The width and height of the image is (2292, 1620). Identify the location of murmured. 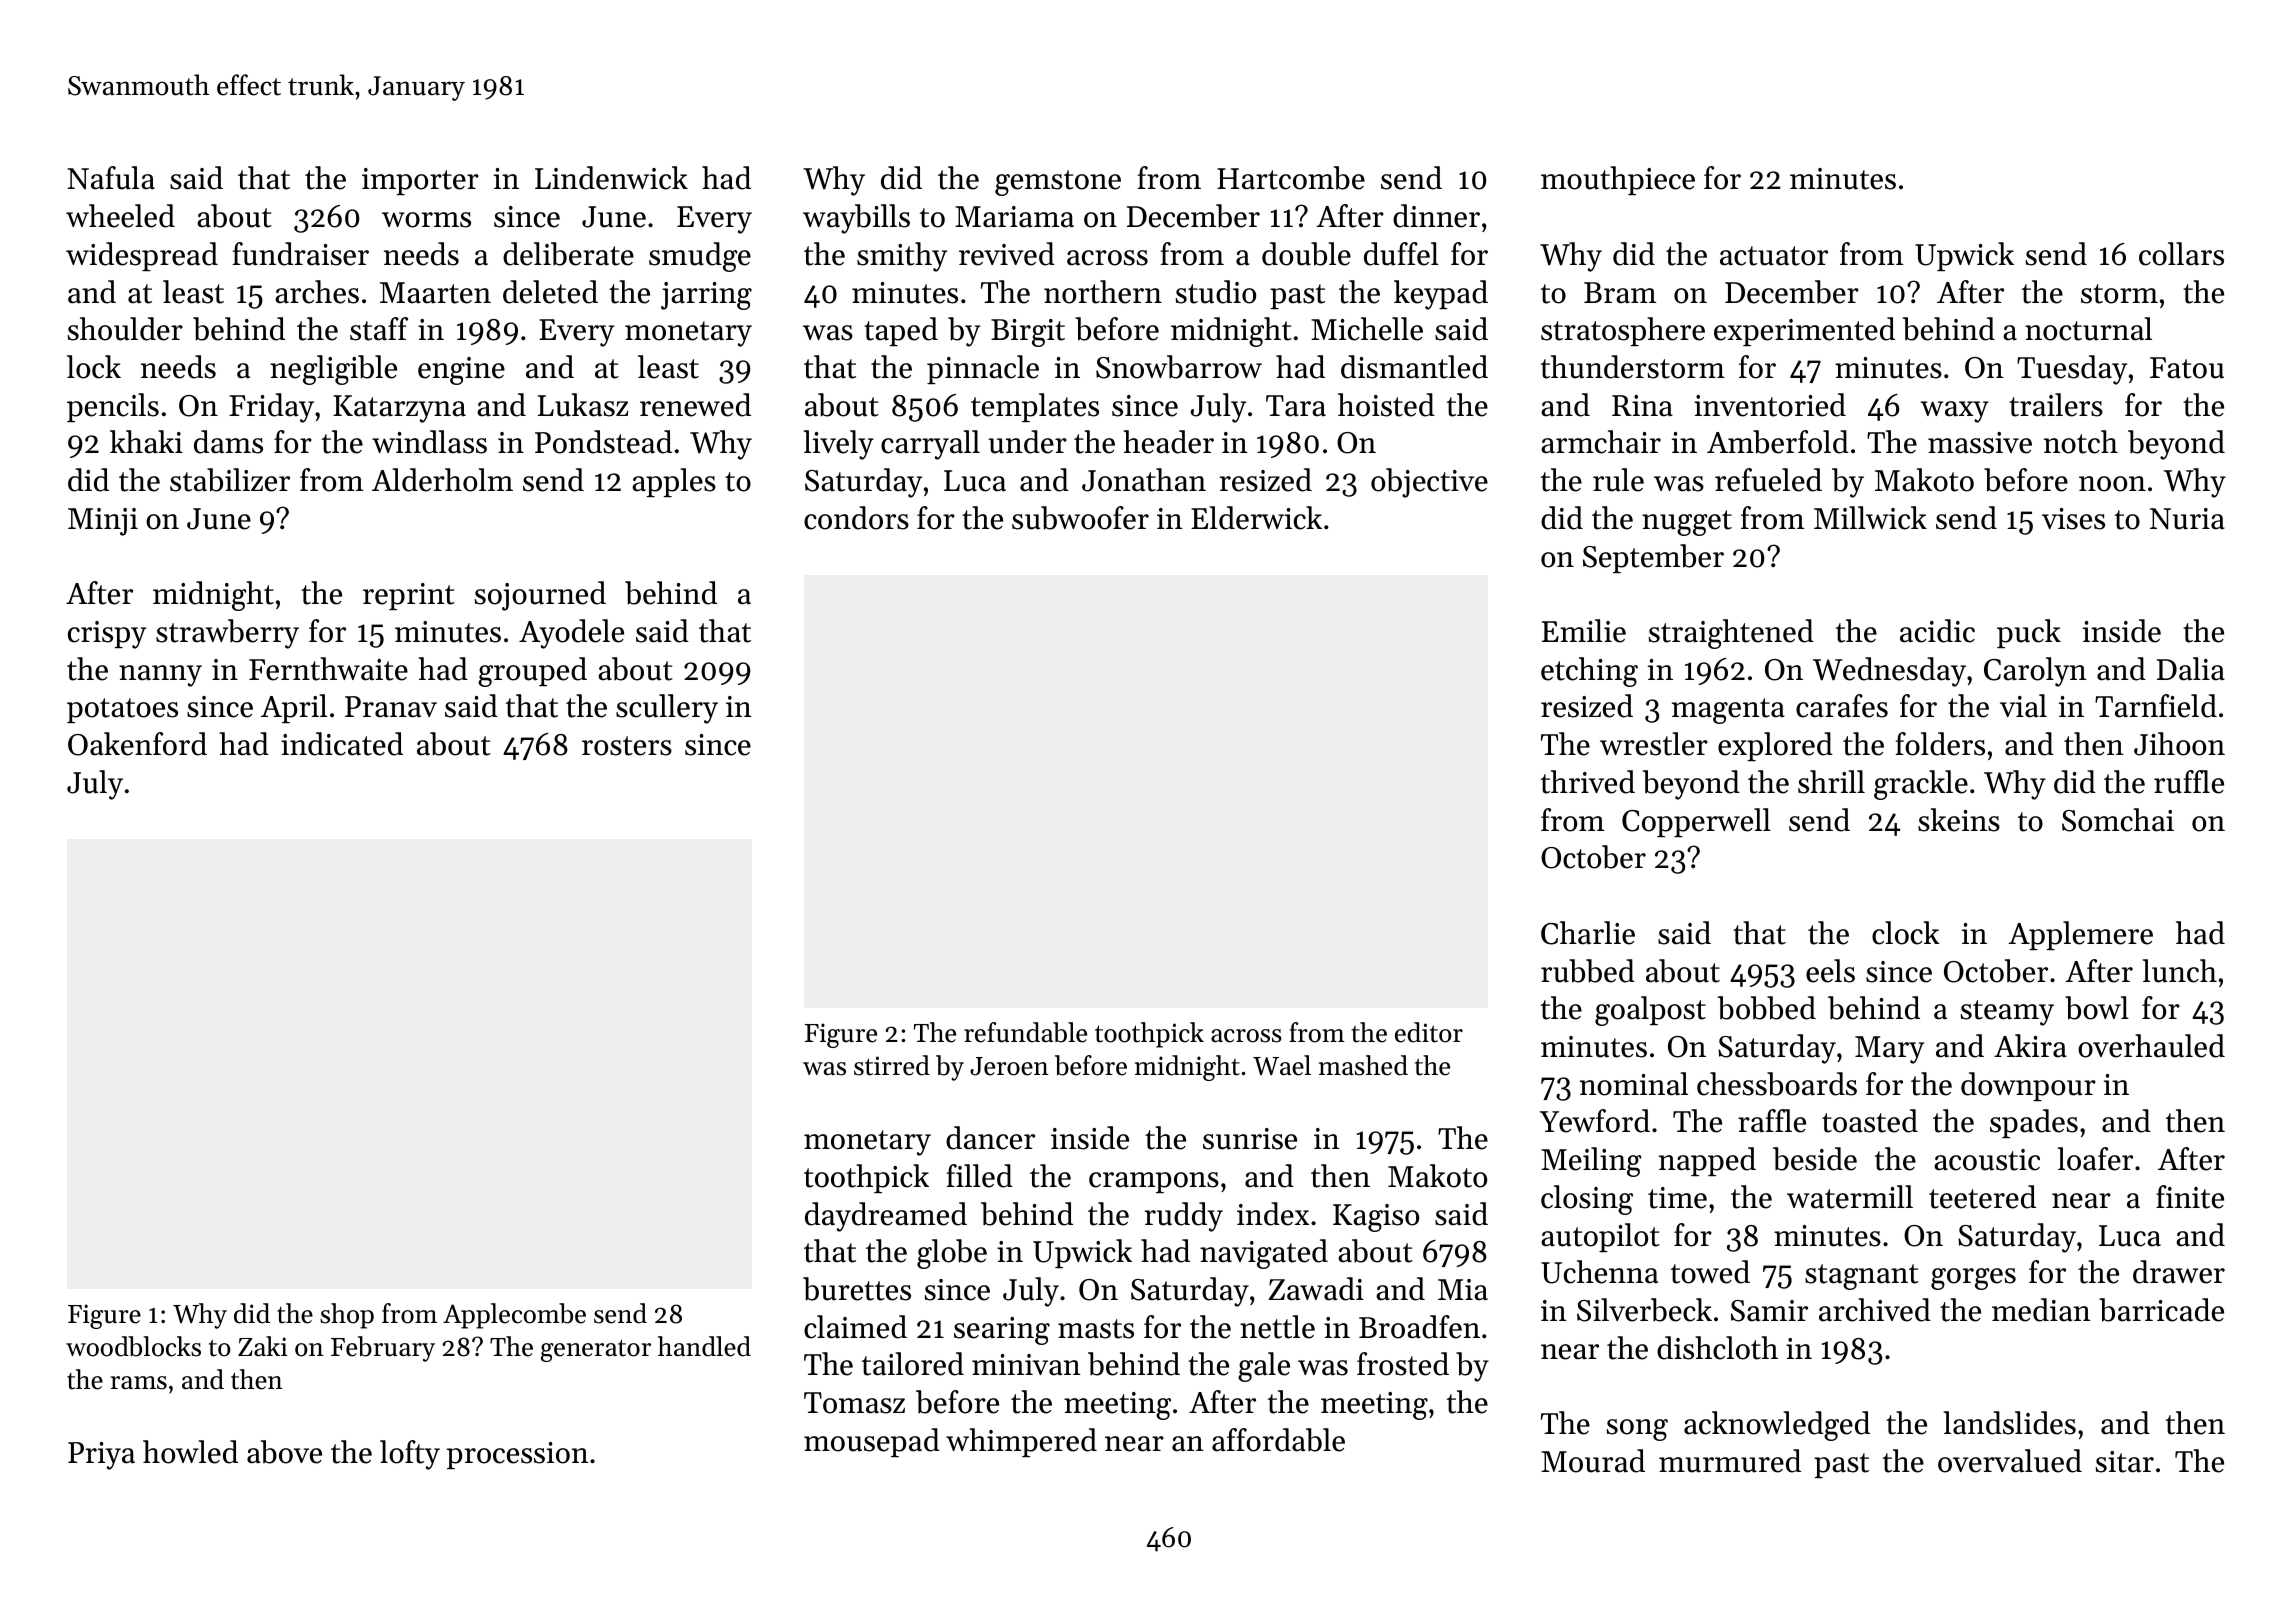
(1730, 1461).
